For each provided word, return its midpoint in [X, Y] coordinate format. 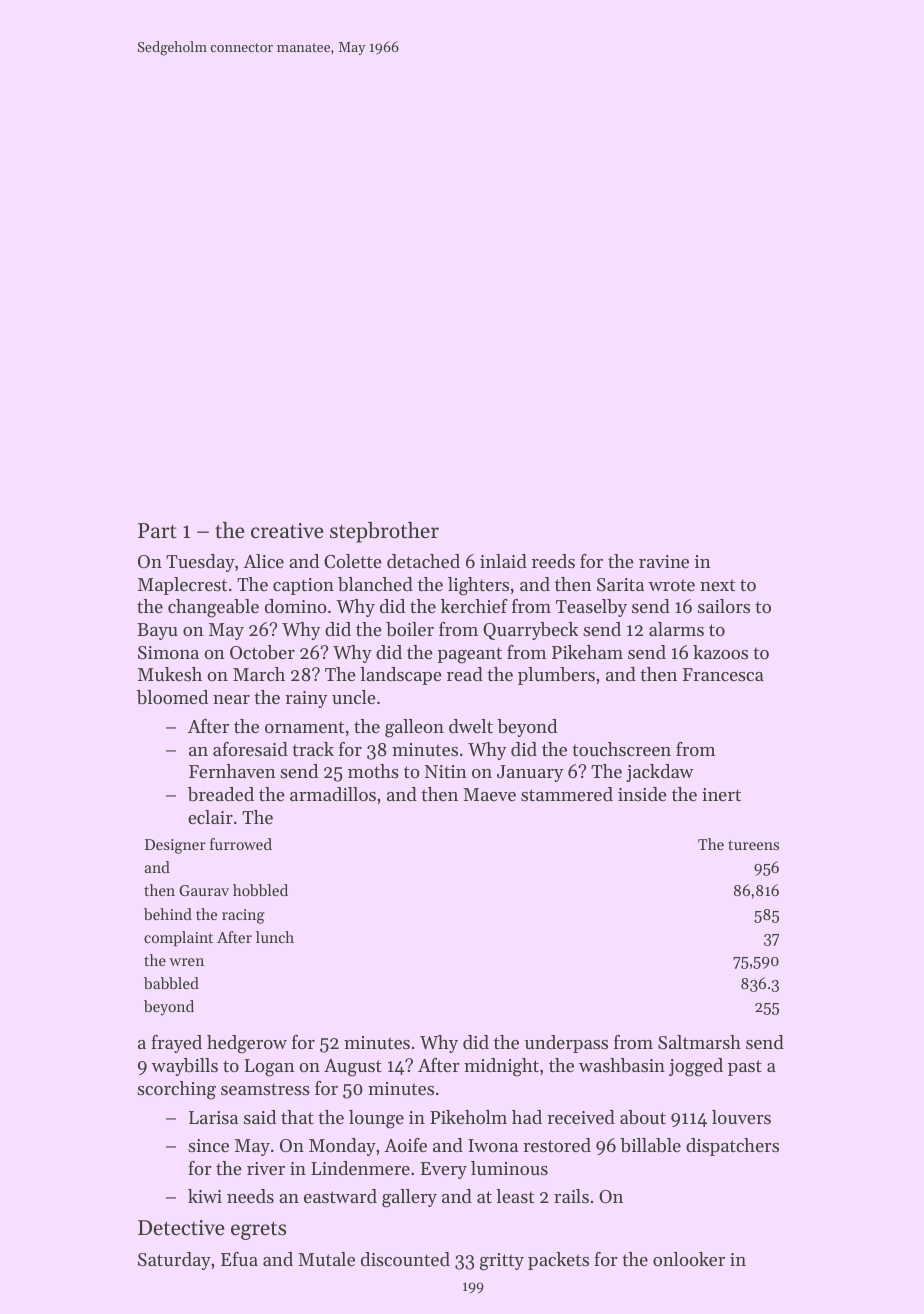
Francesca [723, 674]
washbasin [622, 1065]
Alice [263, 561]
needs [250, 1196]
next [717, 585]
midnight [501, 1067]
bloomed [172, 697]
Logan [270, 1068]
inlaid [503, 561]
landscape [401, 676]
